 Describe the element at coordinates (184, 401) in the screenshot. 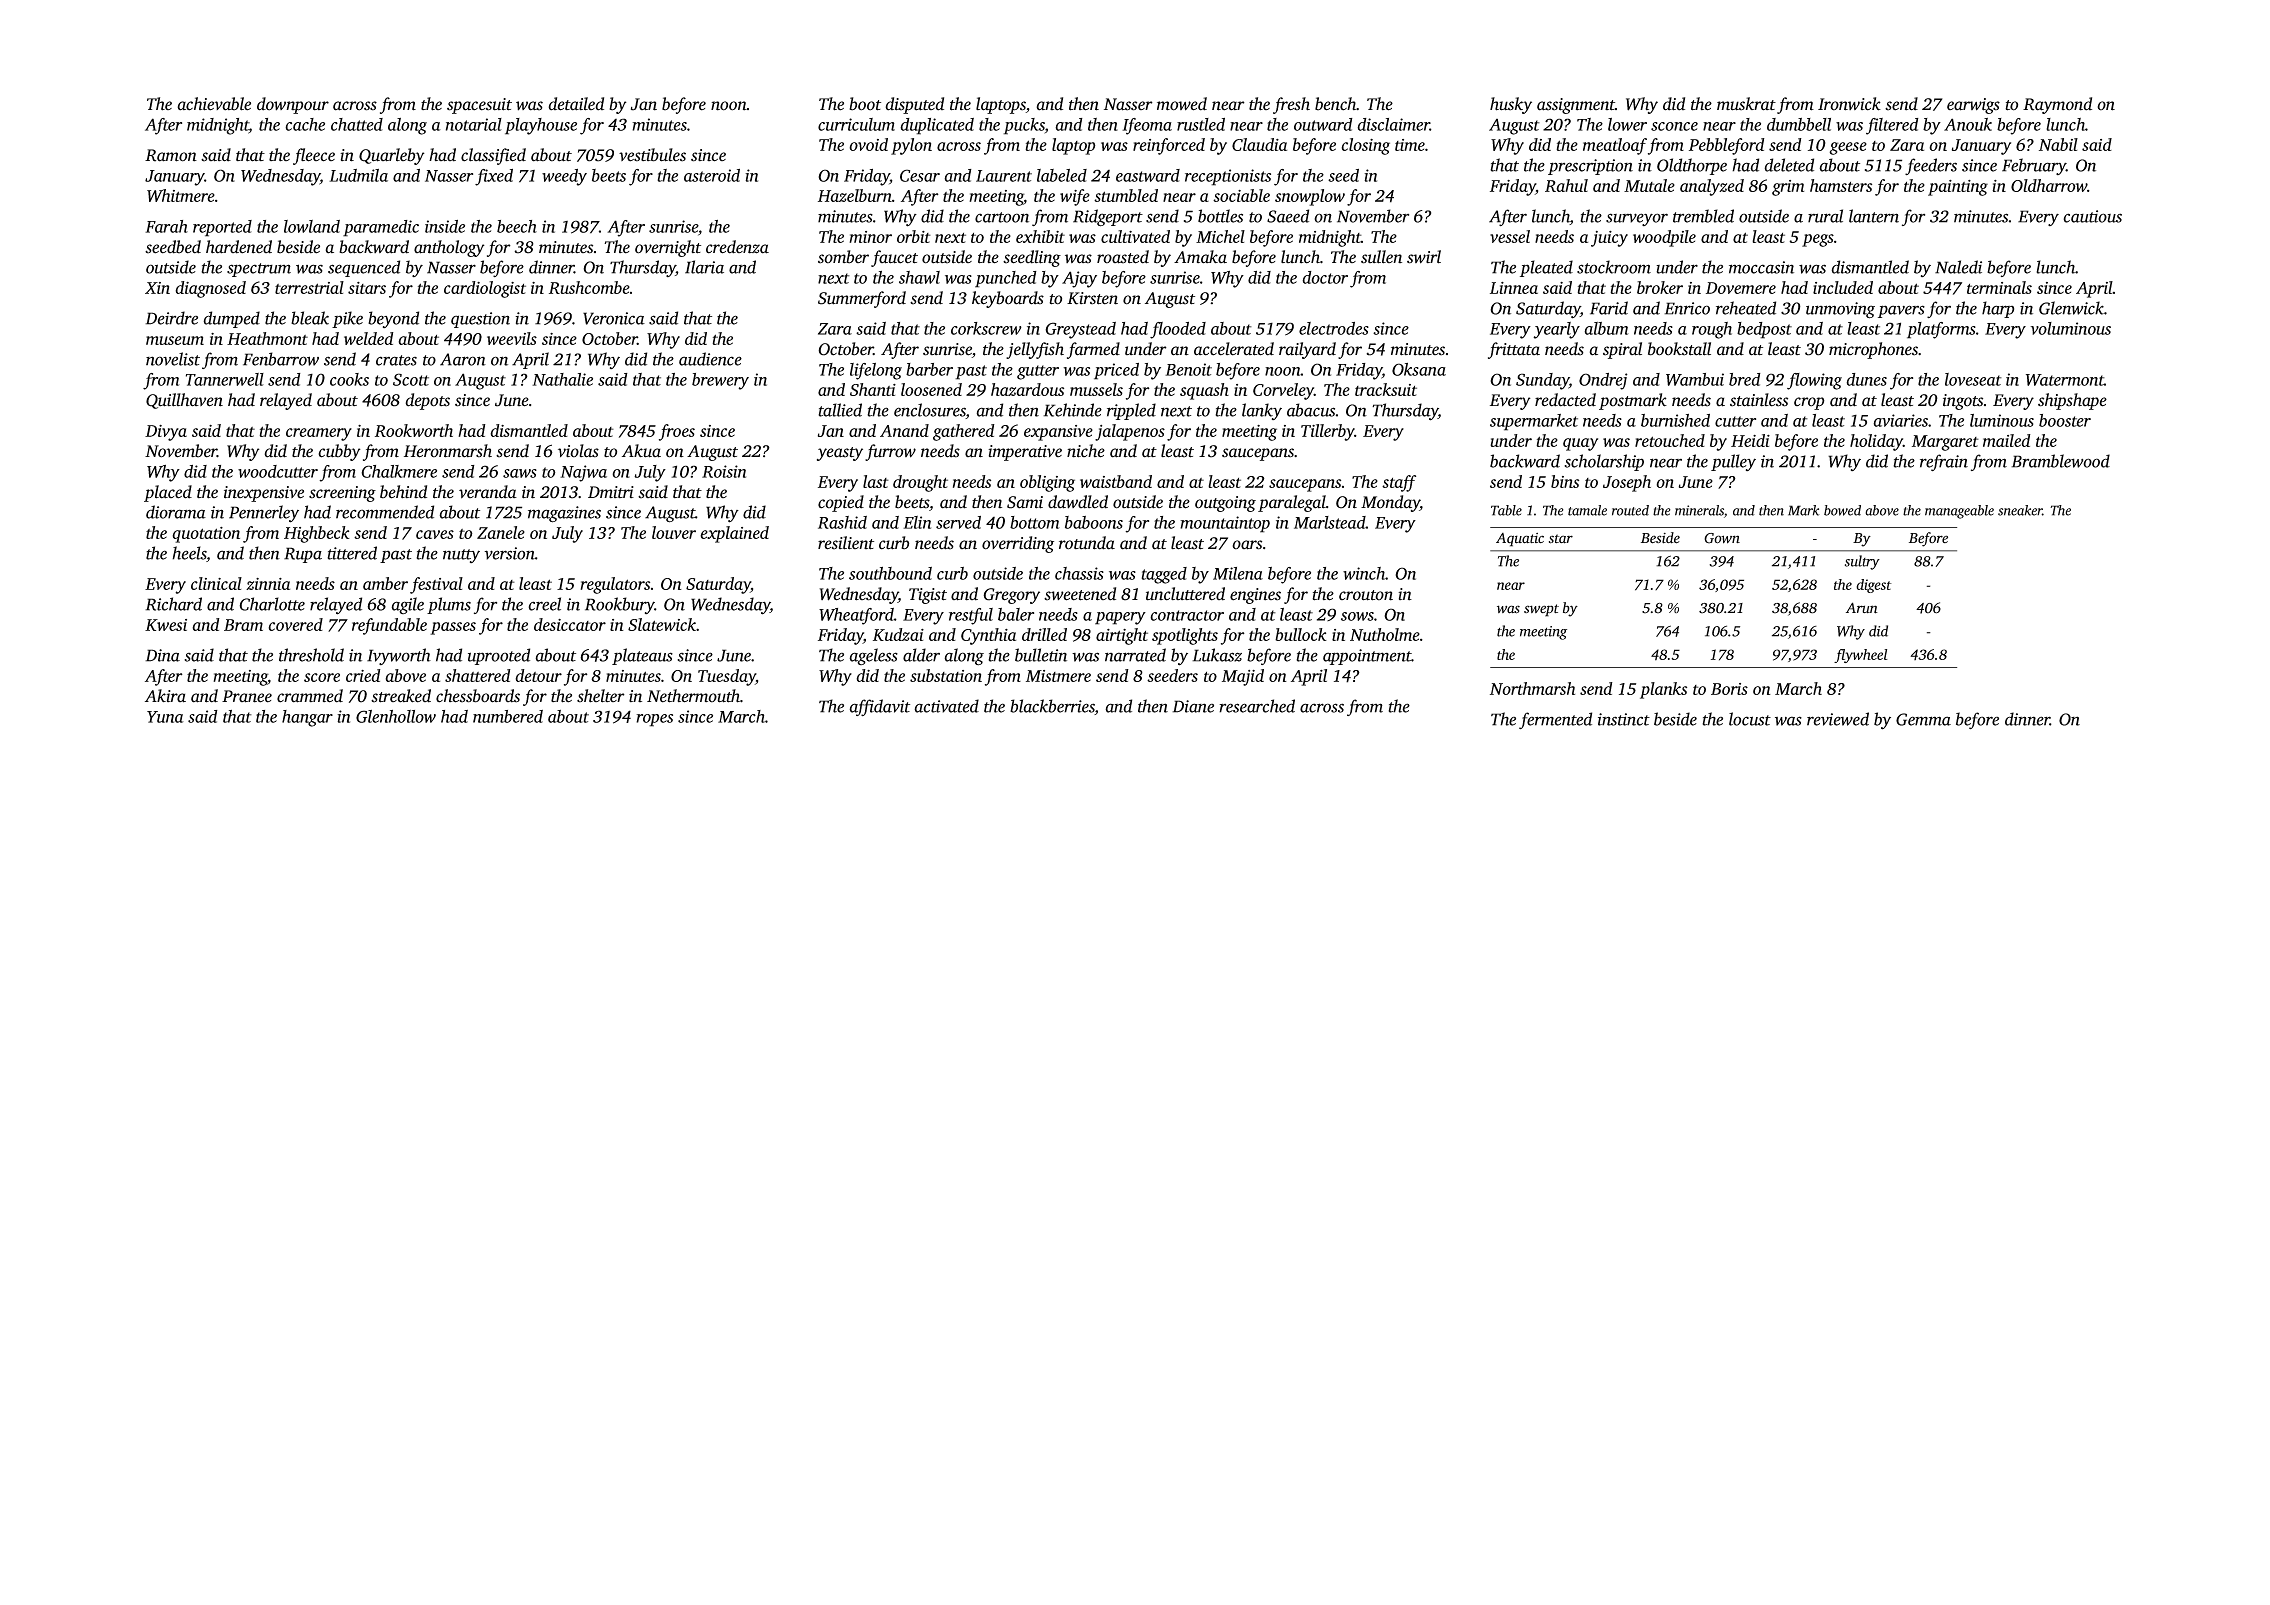

I see `Quillhaven` at that location.
